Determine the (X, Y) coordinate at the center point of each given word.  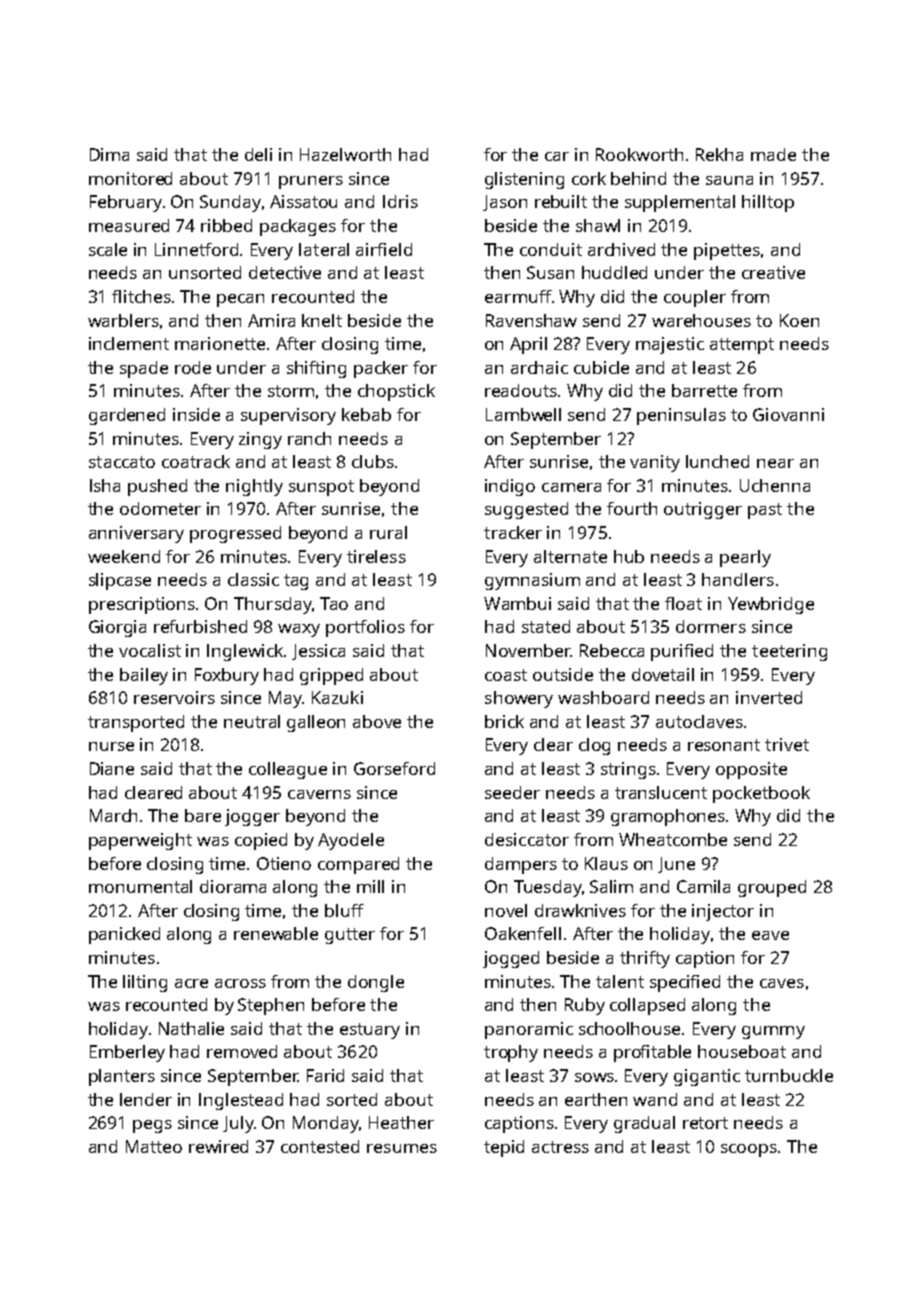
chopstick (396, 392)
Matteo (154, 1146)
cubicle (601, 367)
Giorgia (117, 628)
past (765, 511)
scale (108, 249)
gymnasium (532, 581)
